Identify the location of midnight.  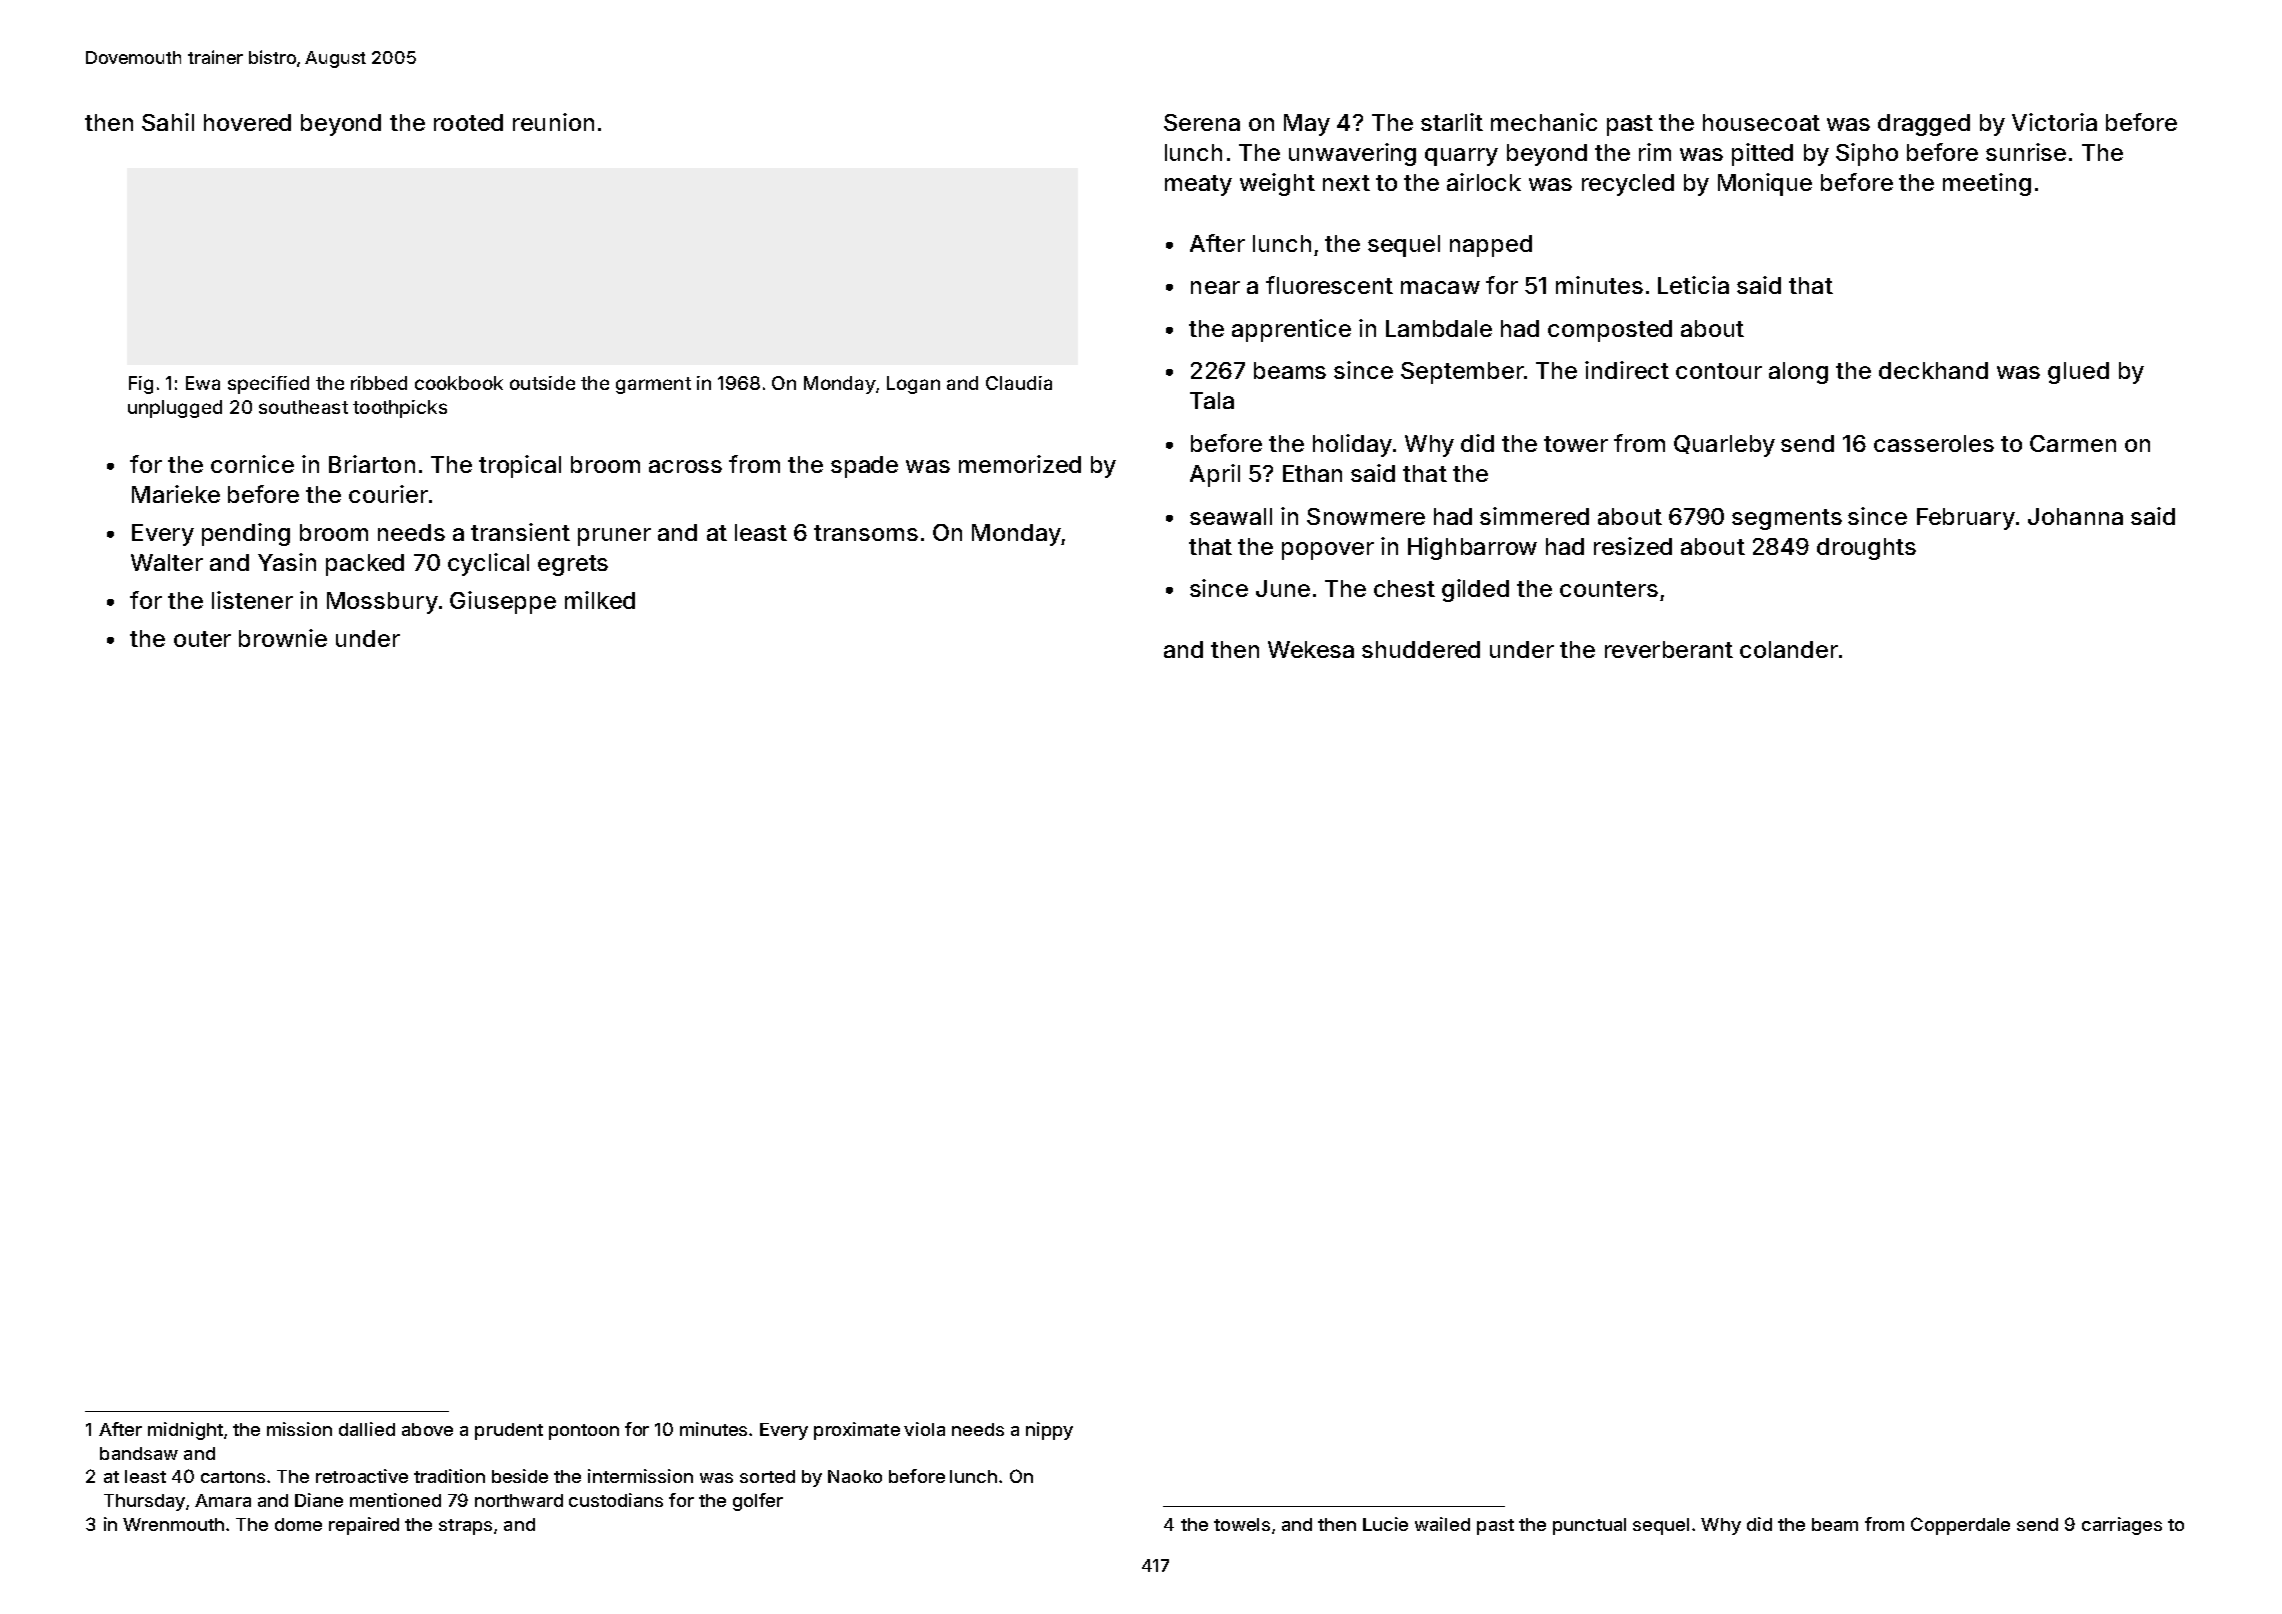
(185, 1431).
